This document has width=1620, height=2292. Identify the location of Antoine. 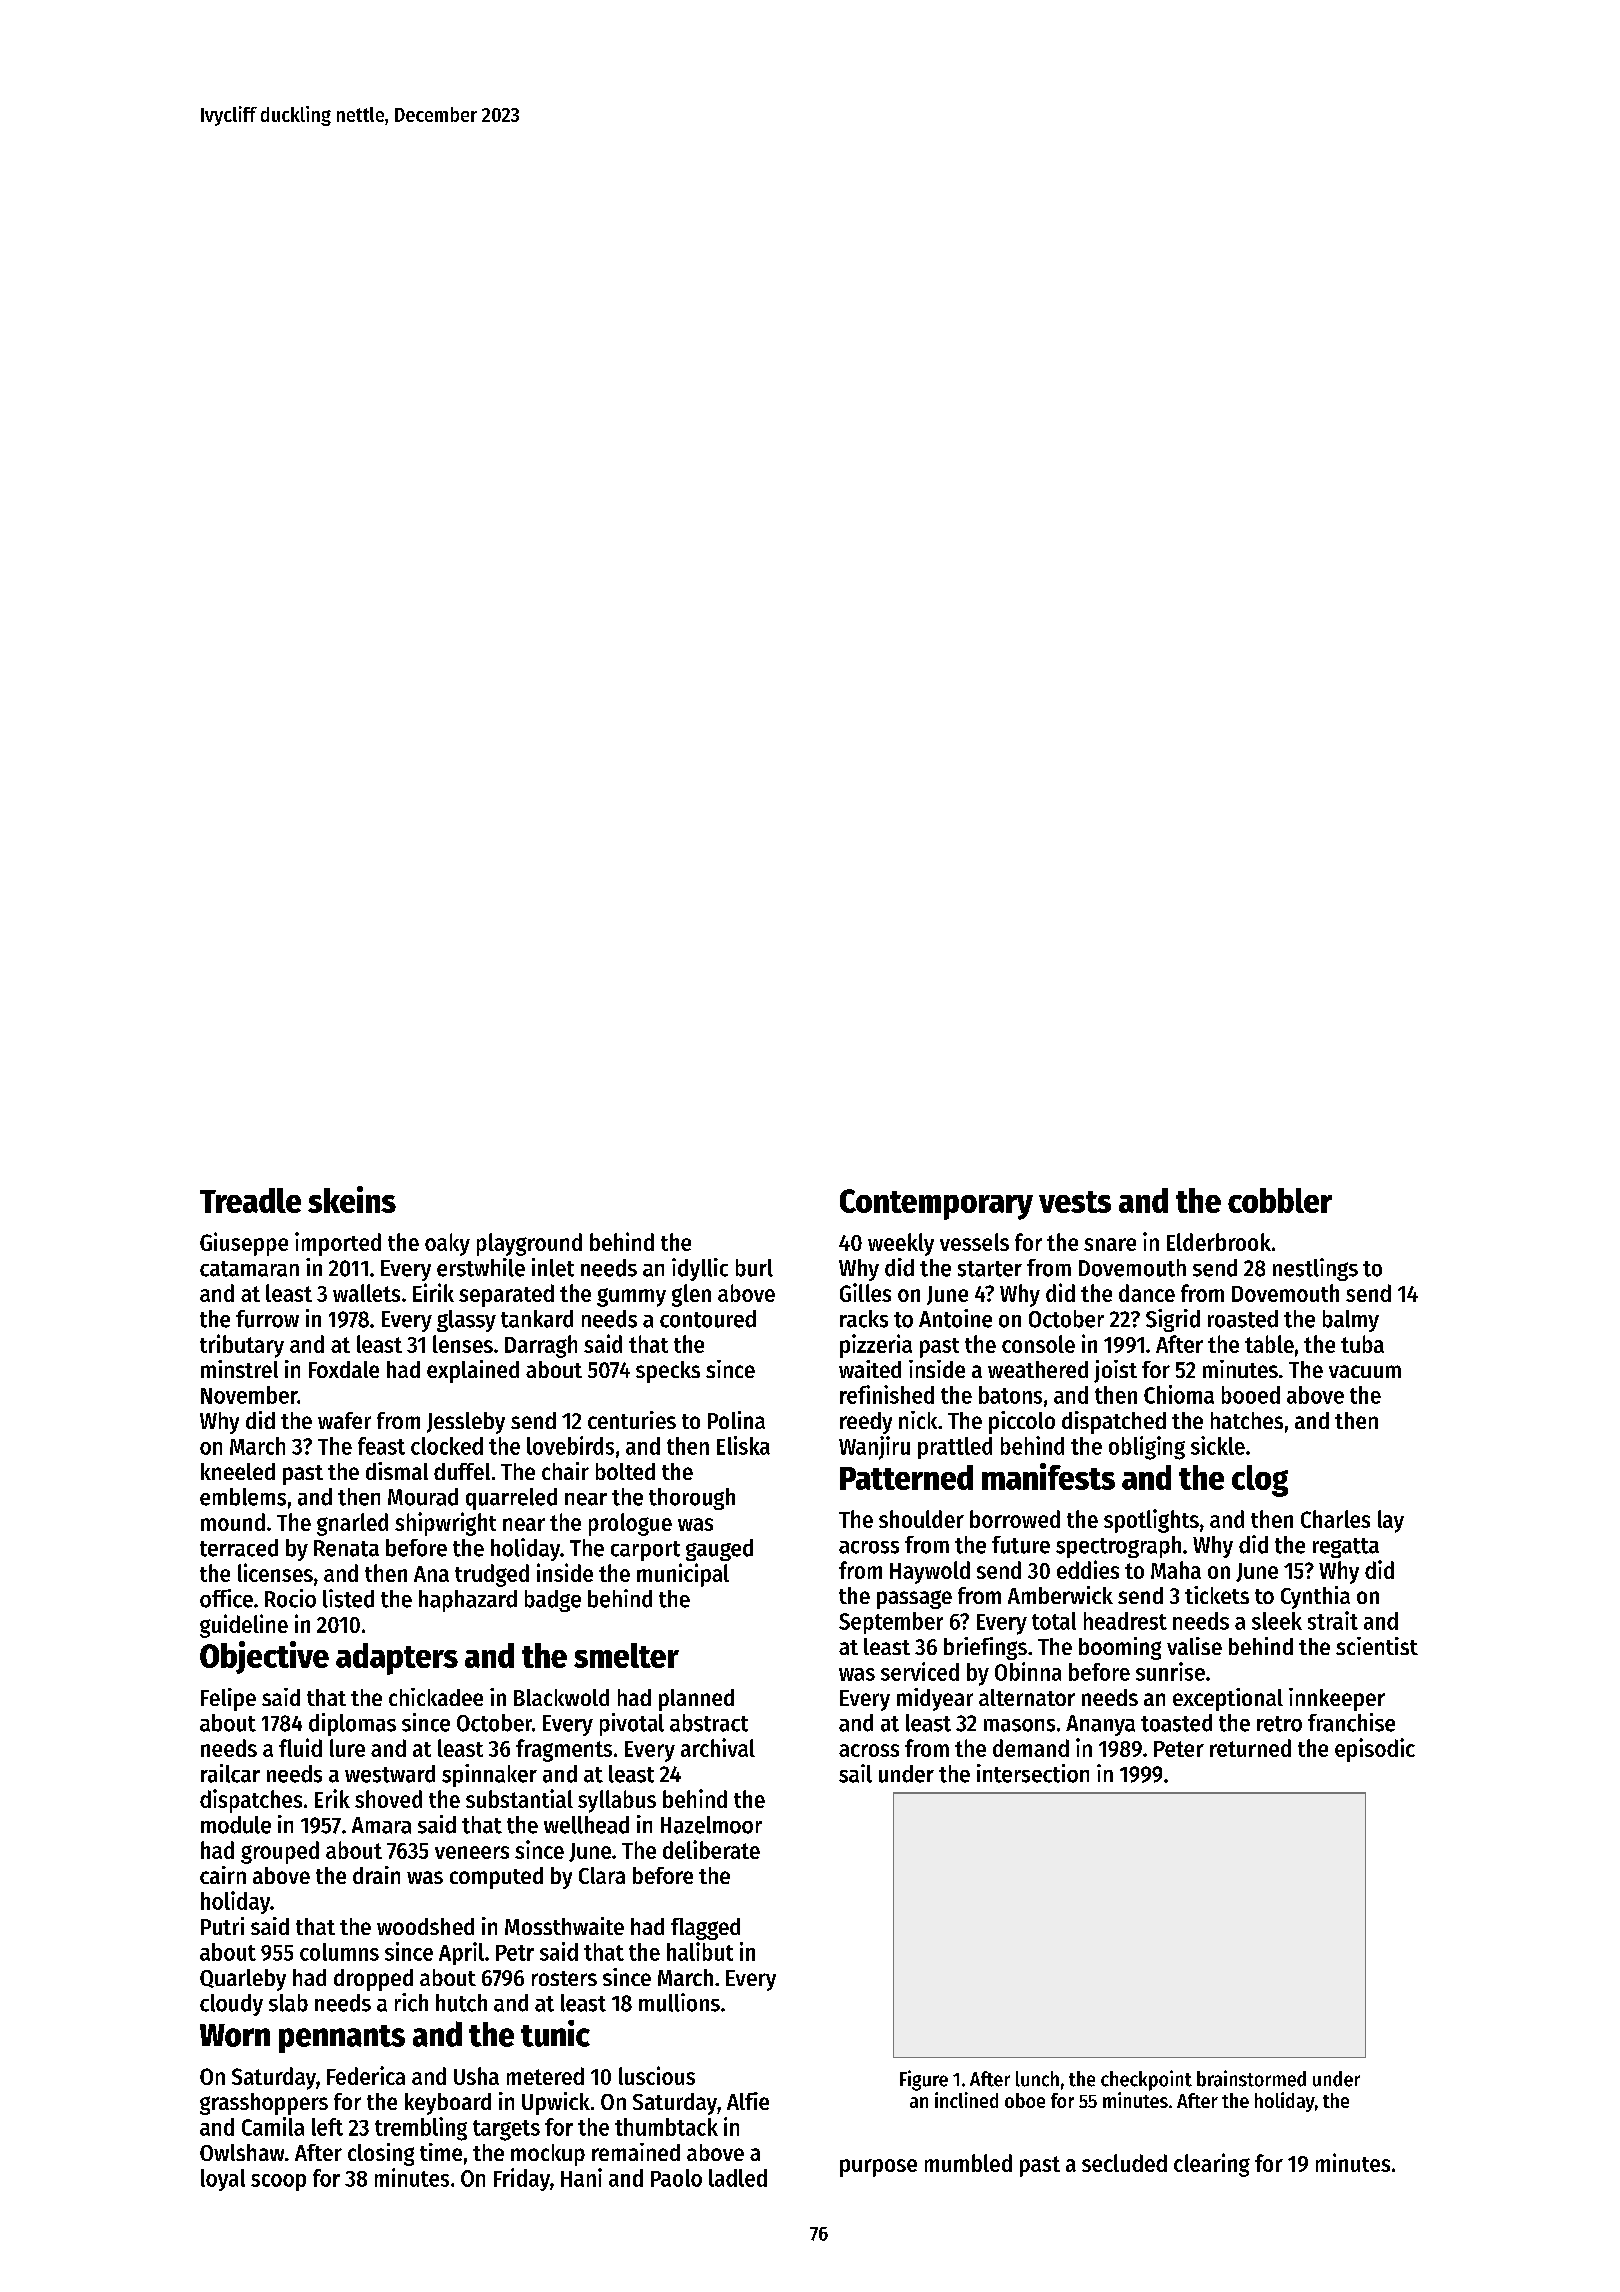
(955, 1318).
